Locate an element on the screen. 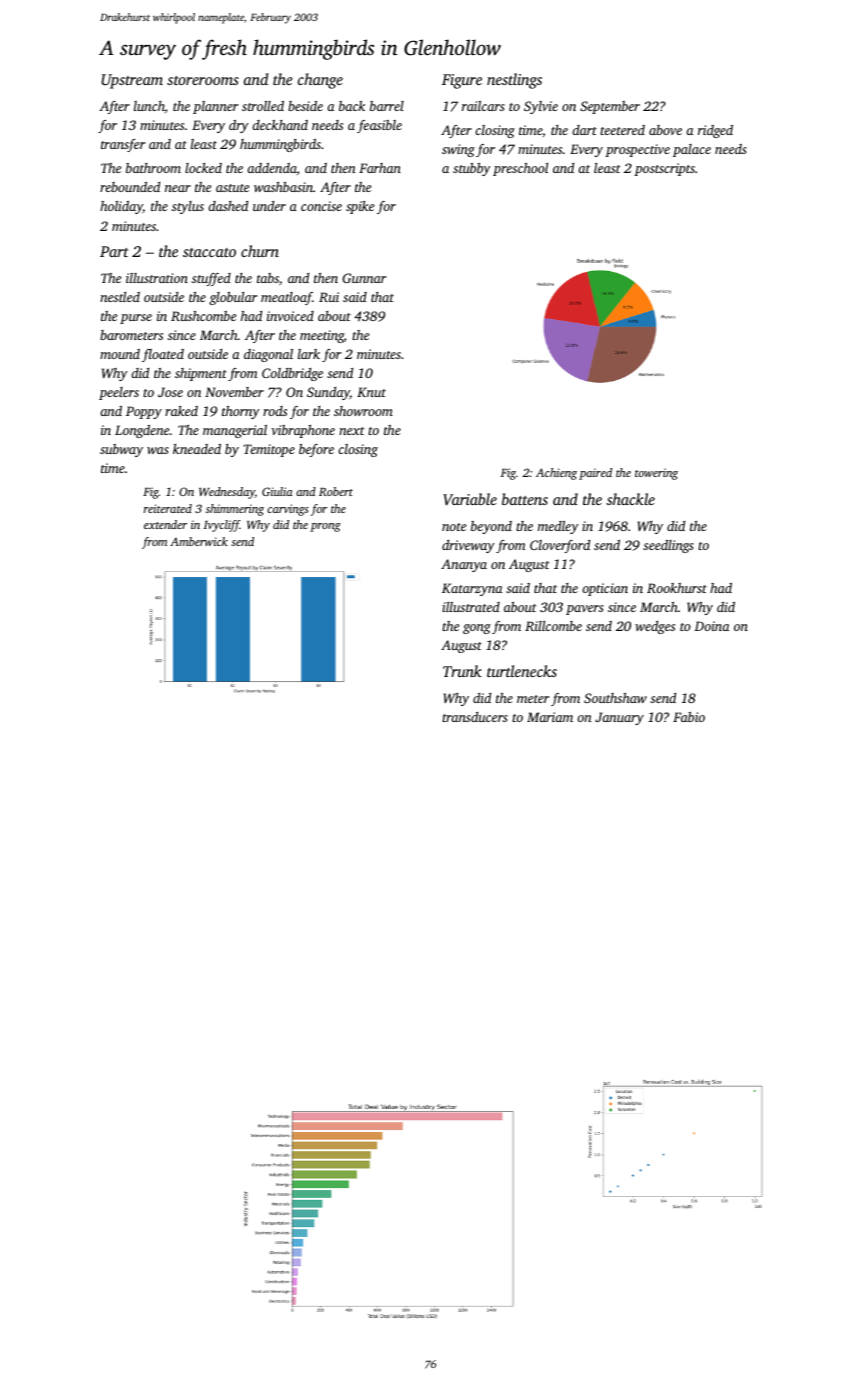 Image resolution: width=849 pixels, height=1400 pixels. locked is located at coordinates (203, 168).
